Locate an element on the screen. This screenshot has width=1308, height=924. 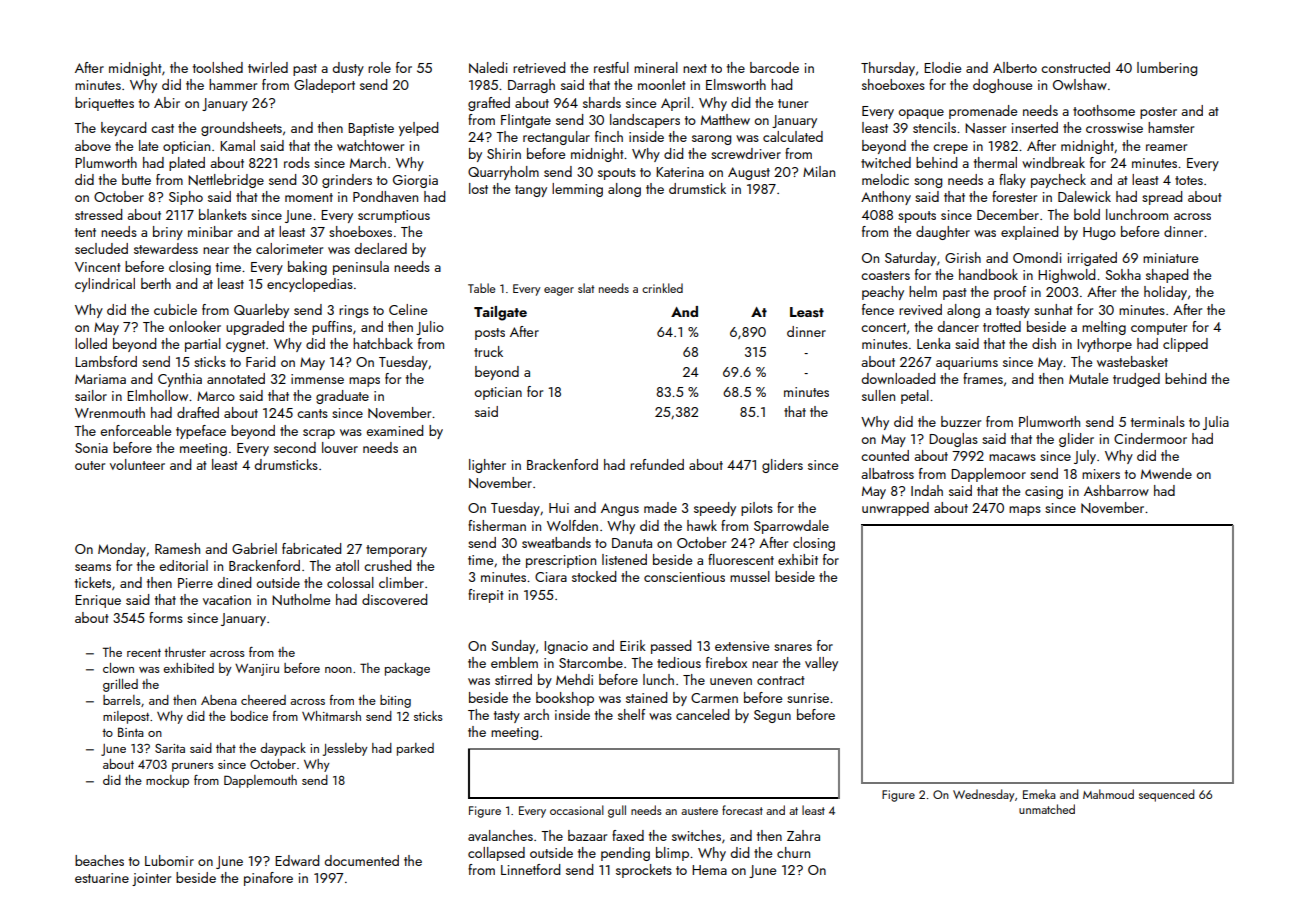
poster is located at coordinates (1158, 113).
